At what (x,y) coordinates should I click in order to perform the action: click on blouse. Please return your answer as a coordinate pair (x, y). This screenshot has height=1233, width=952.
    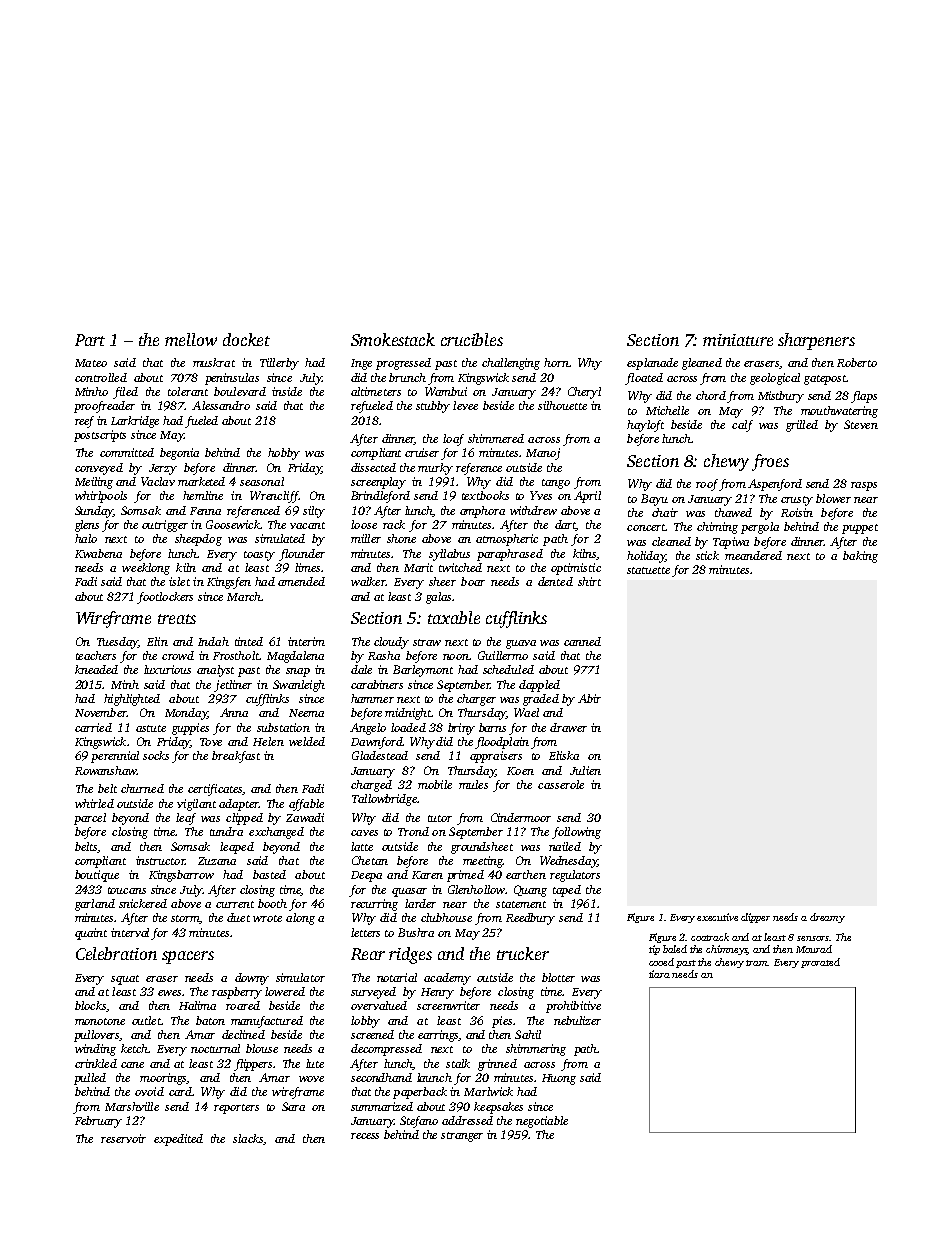
    Looking at the image, I should click on (262, 1048).
